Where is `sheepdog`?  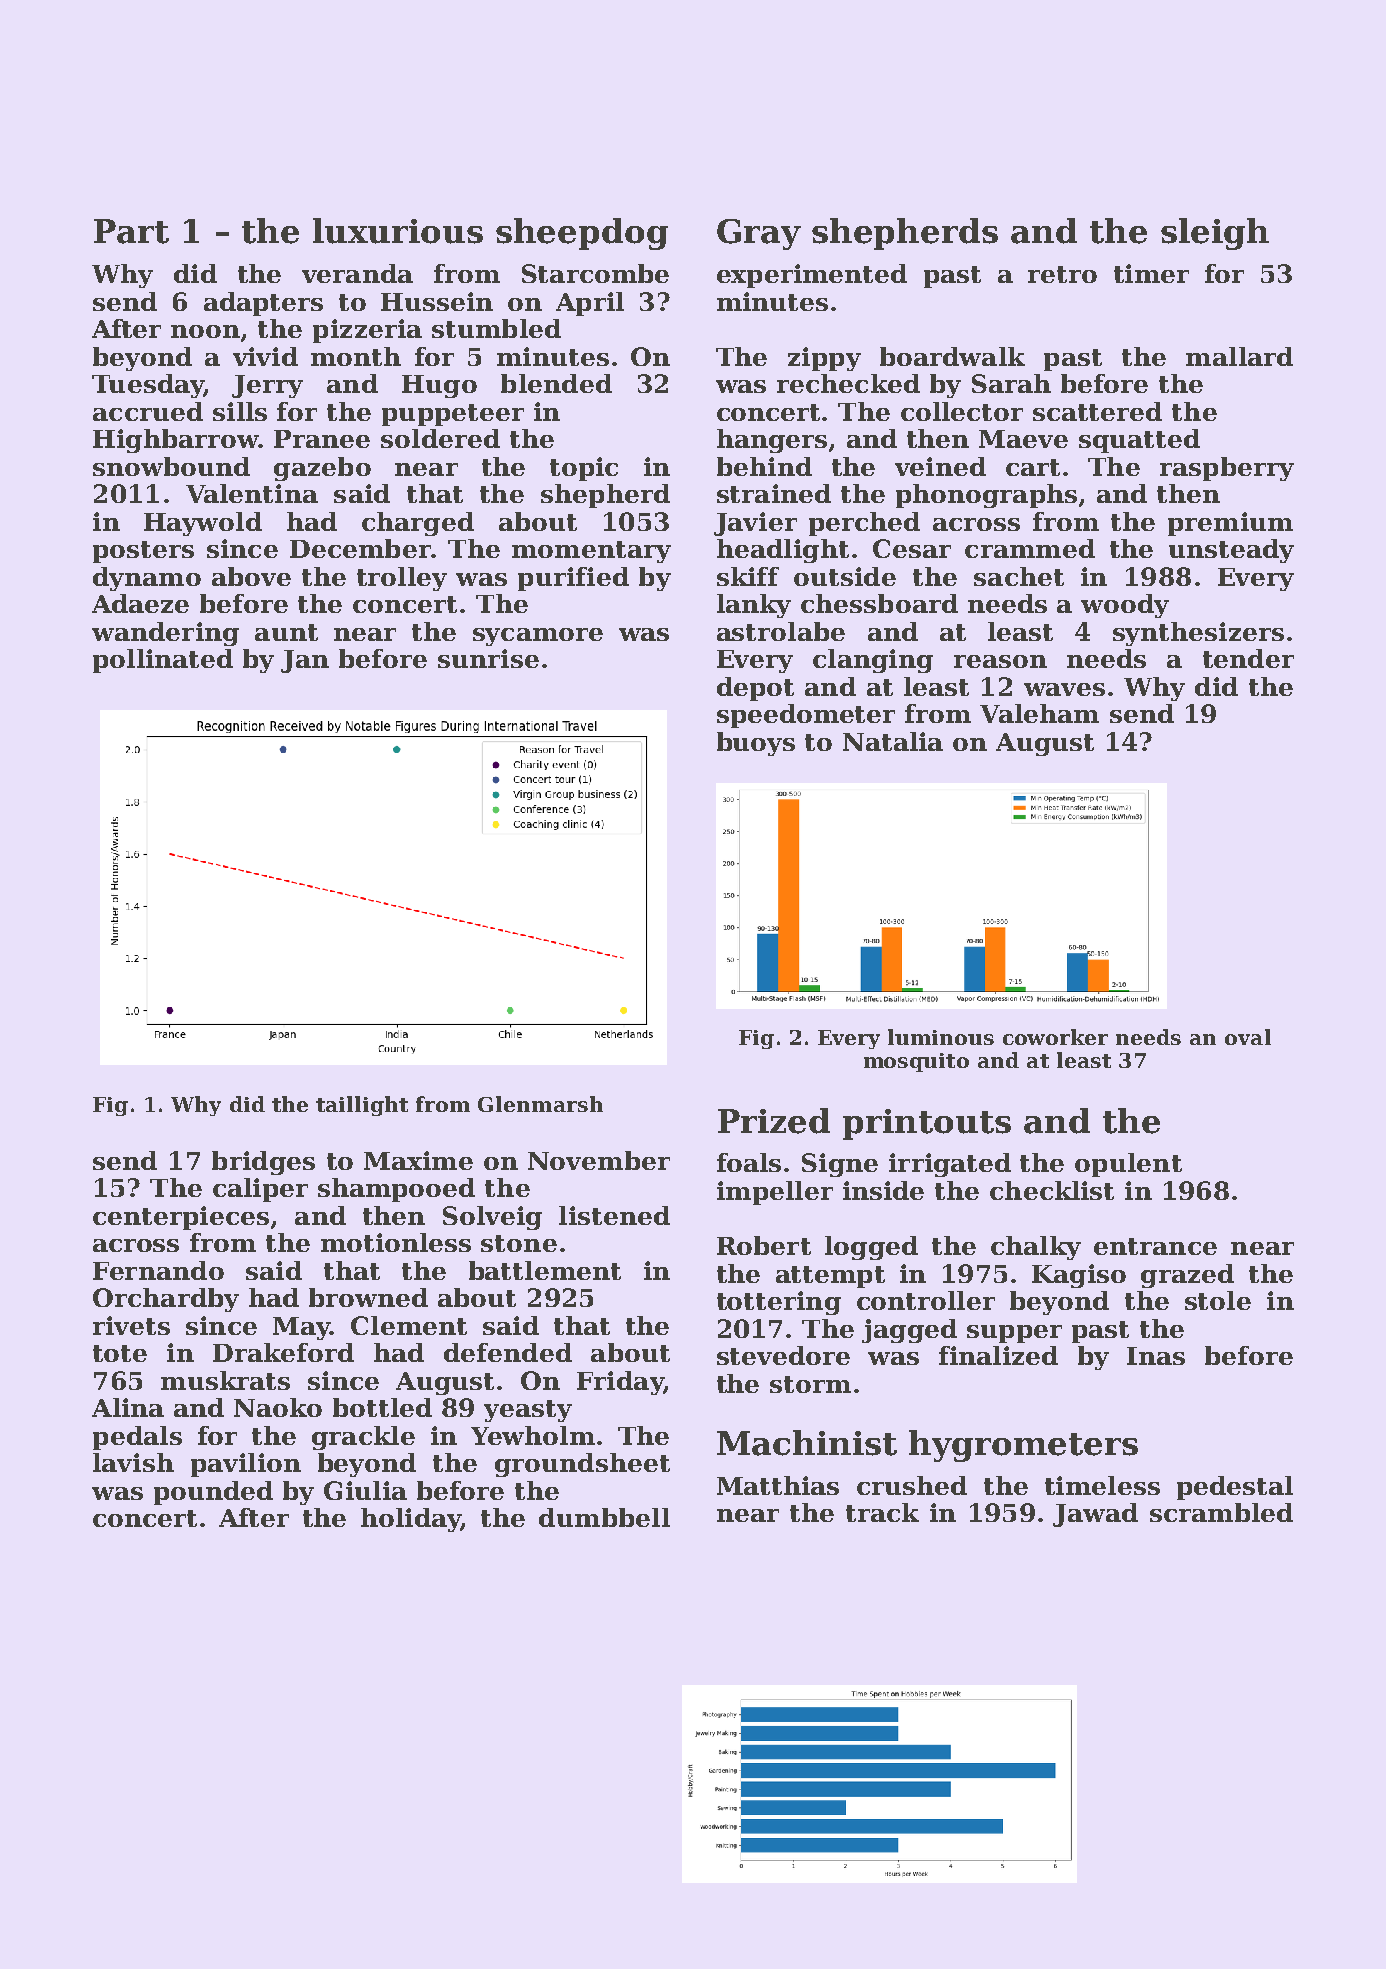 sheepdog is located at coordinates (582, 234).
